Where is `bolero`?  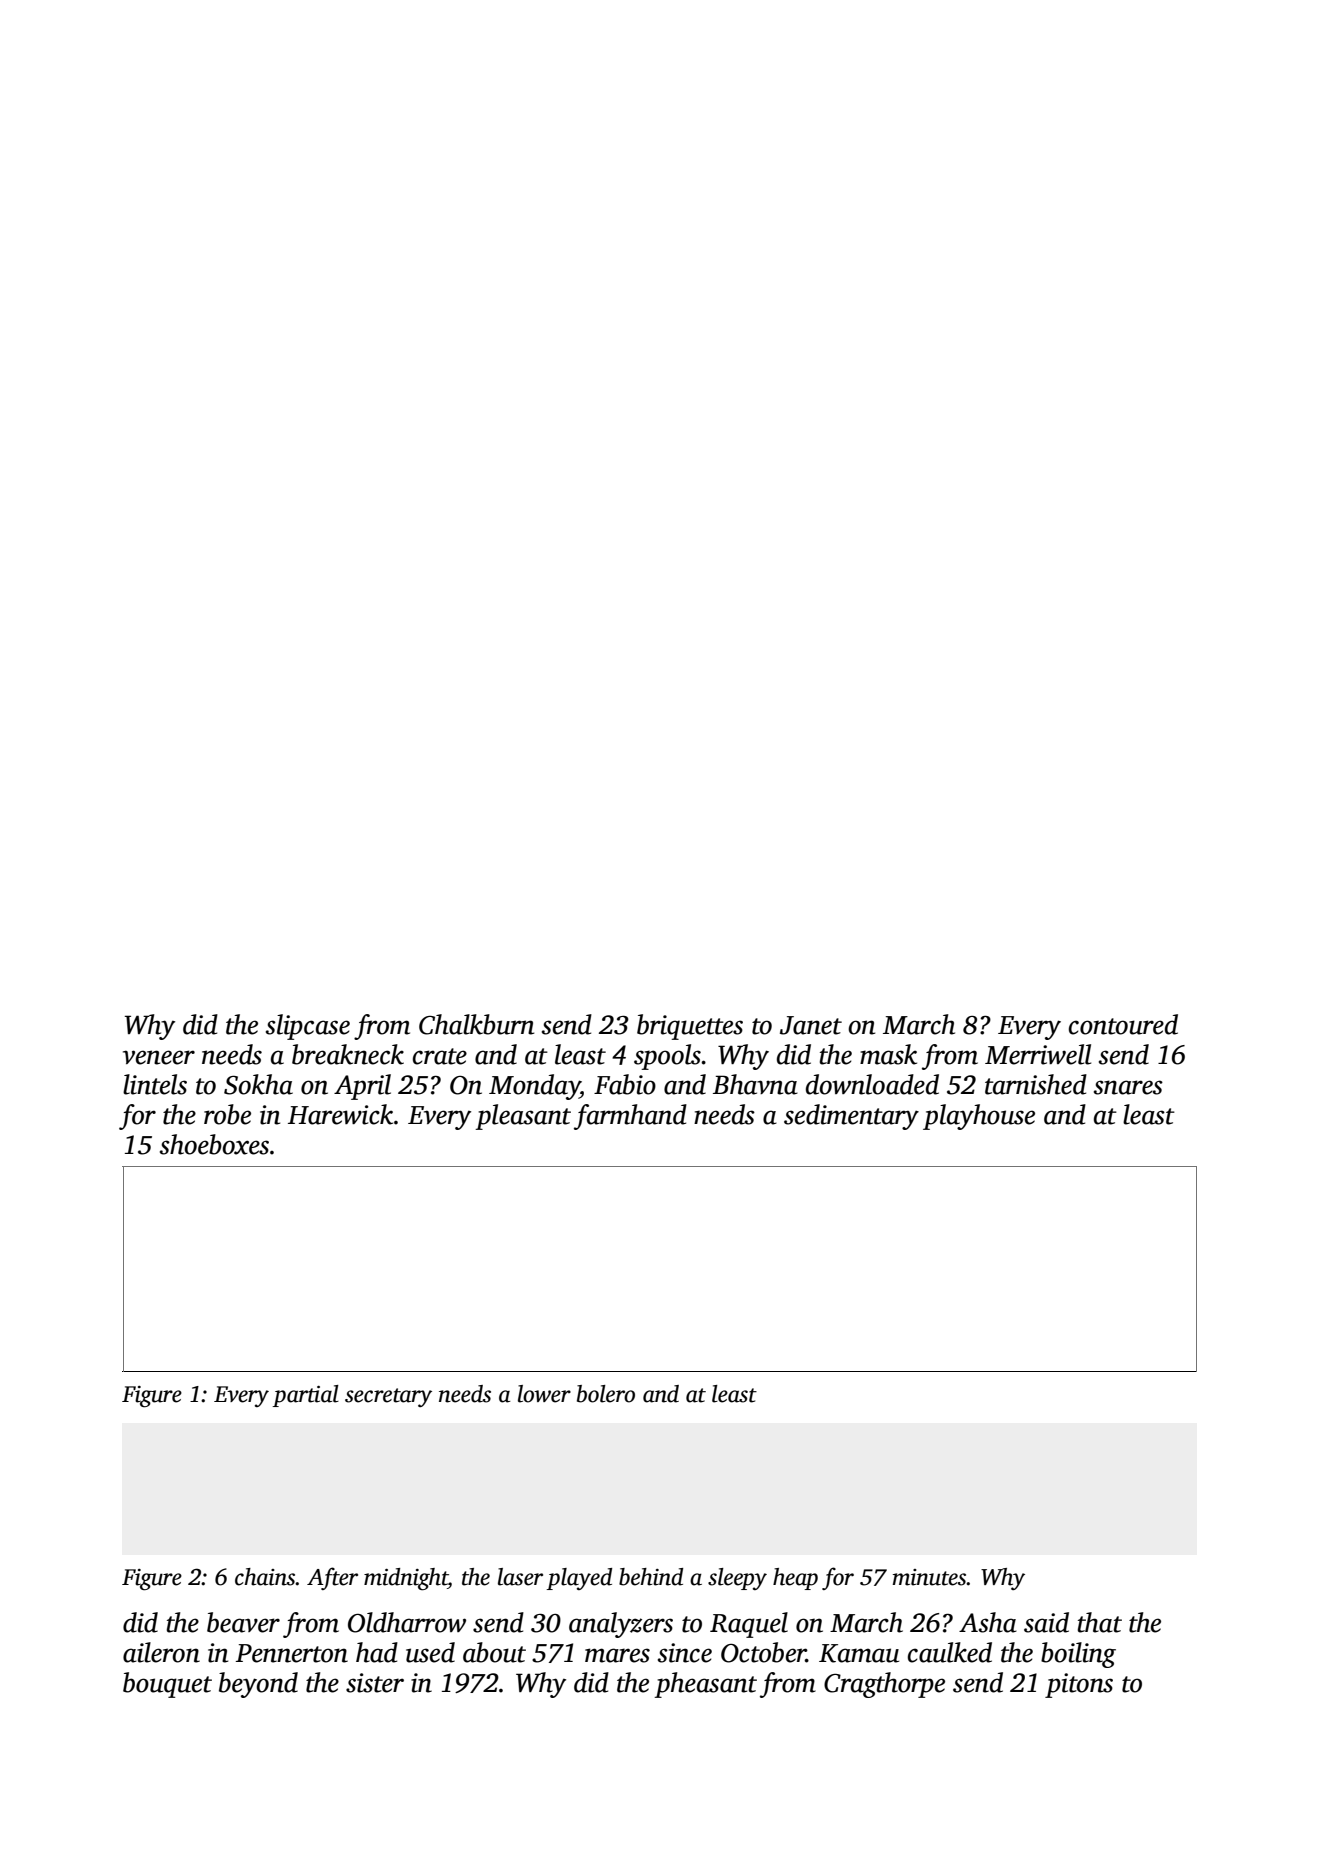
bolero is located at coordinates (606, 1394).
